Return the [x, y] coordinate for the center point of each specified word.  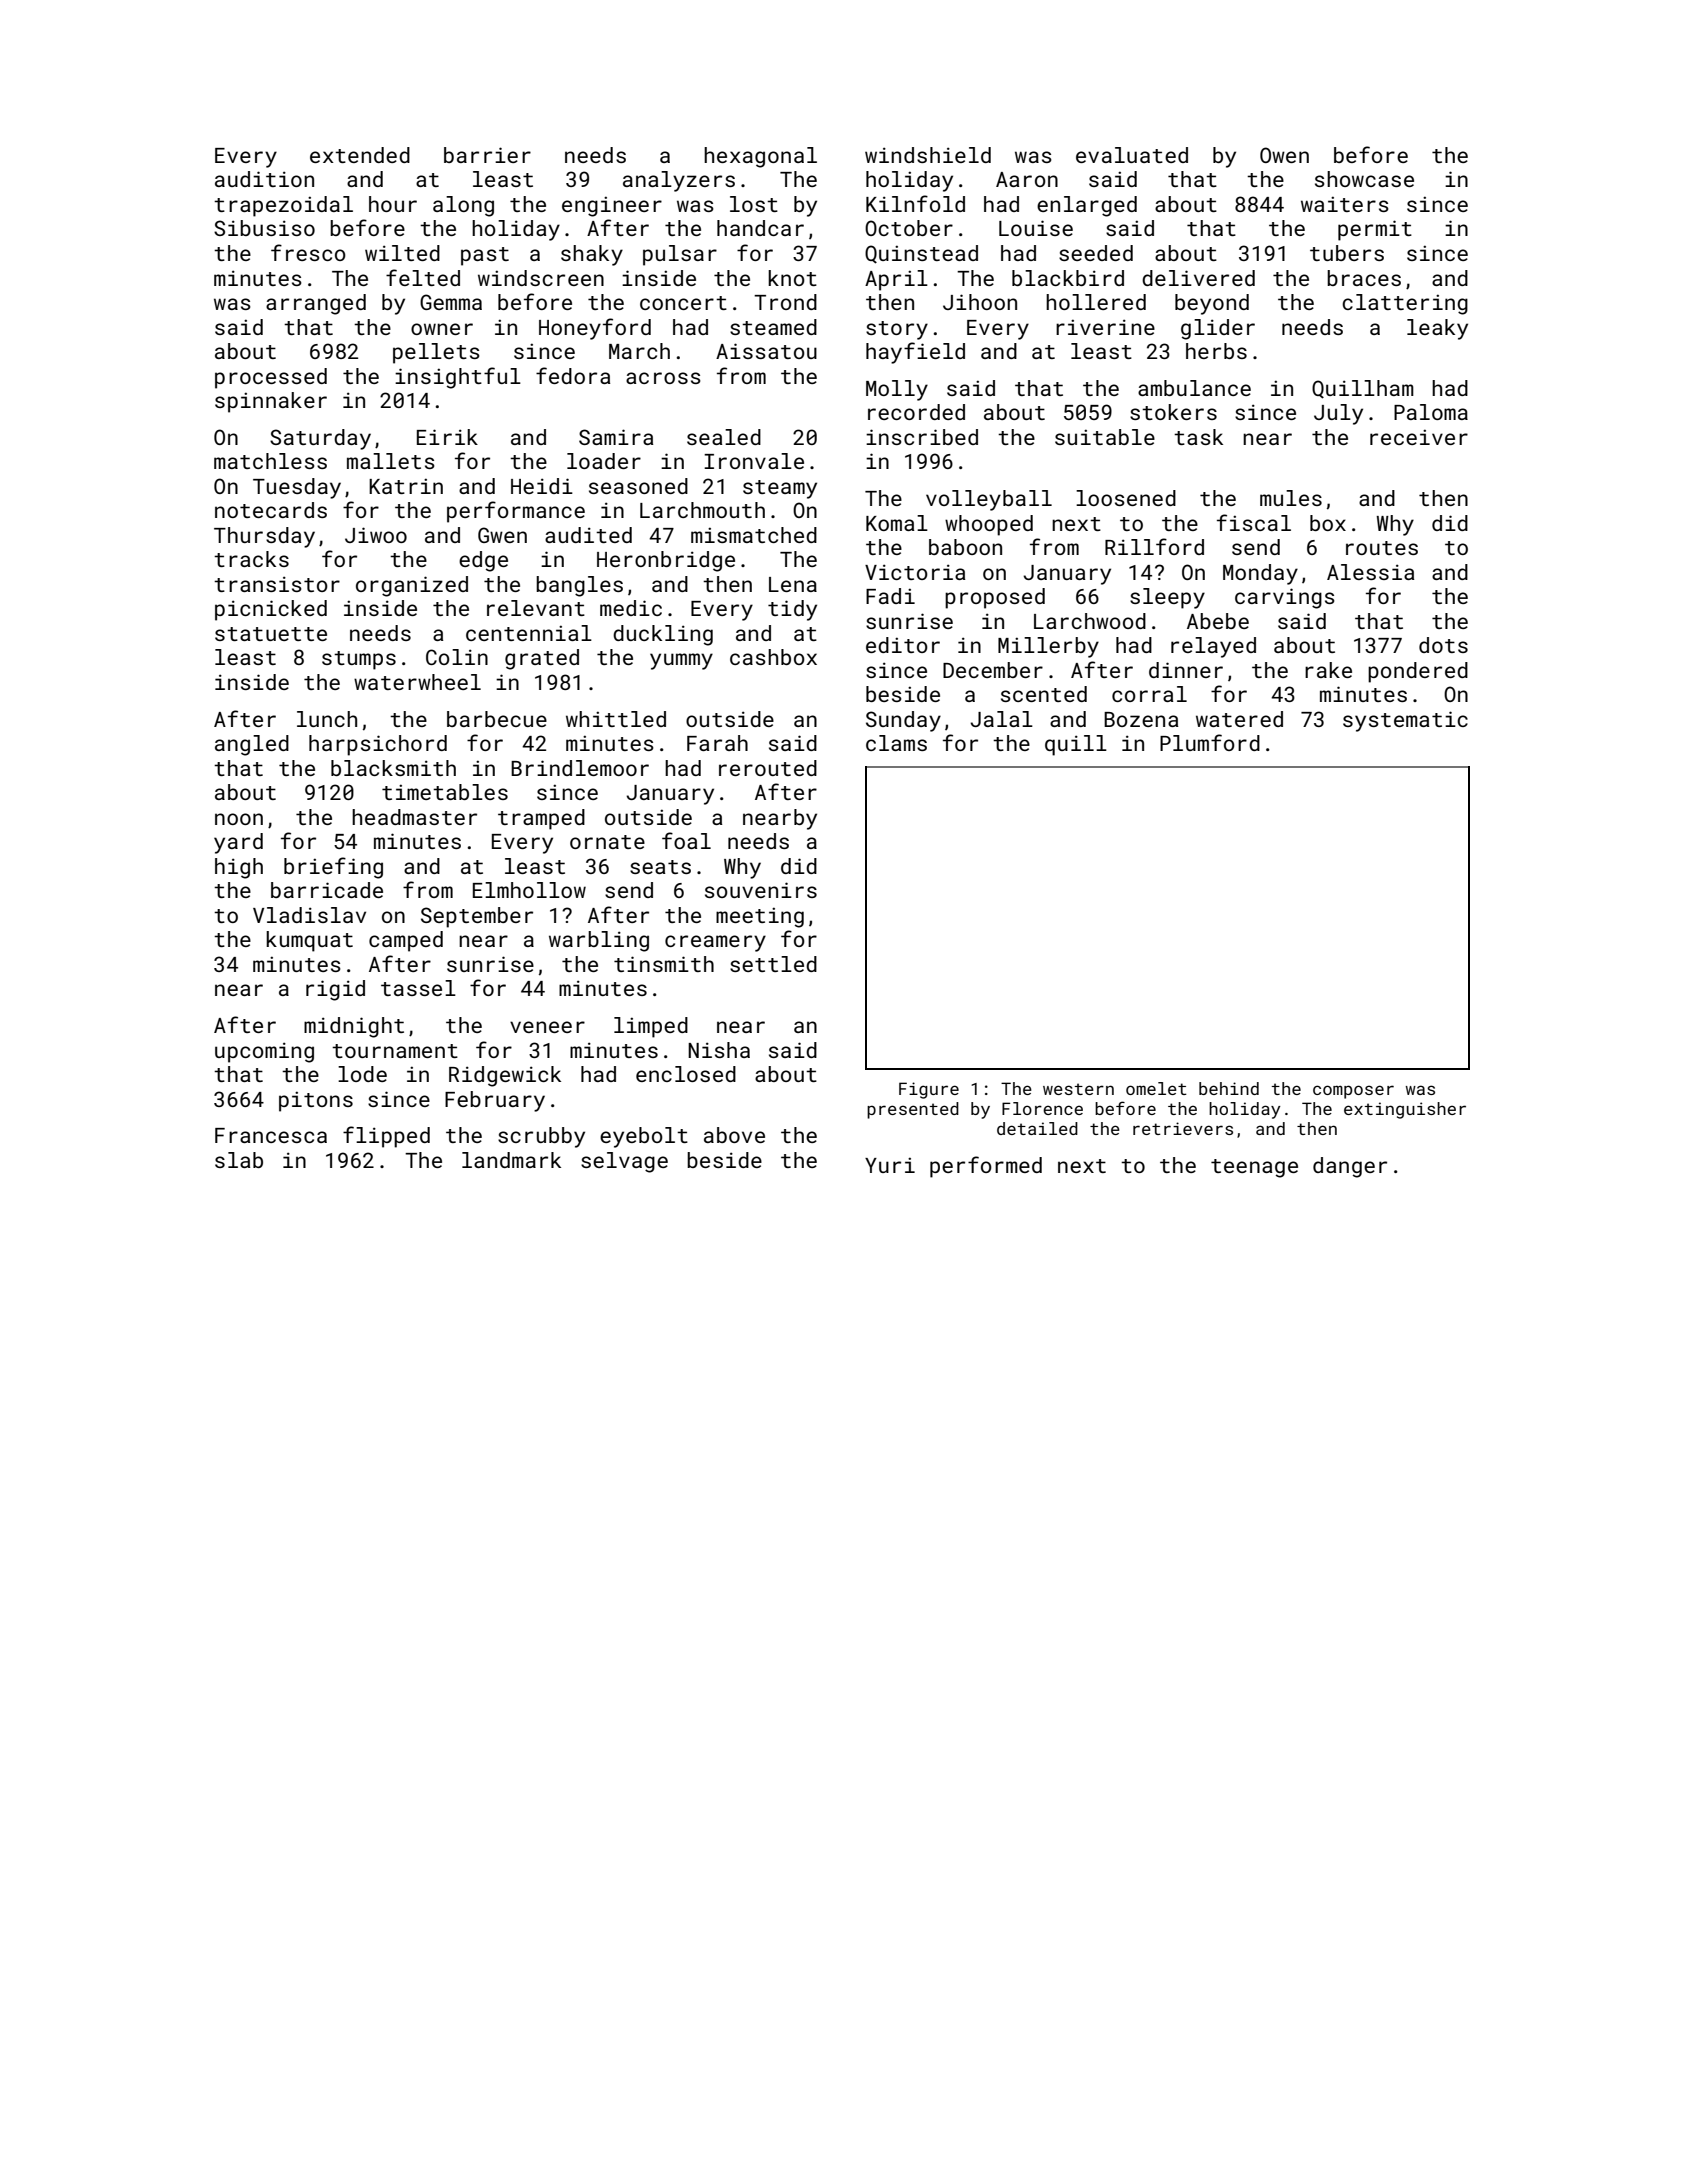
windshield [928, 155]
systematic [1405, 721]
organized [412, 586]
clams [896, 743]
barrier [487, 155]
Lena [793, 584]
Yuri [890, 1165]
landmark [511, 1160]
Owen [1284, 155]
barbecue [497, 719]
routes [1382, 548]
